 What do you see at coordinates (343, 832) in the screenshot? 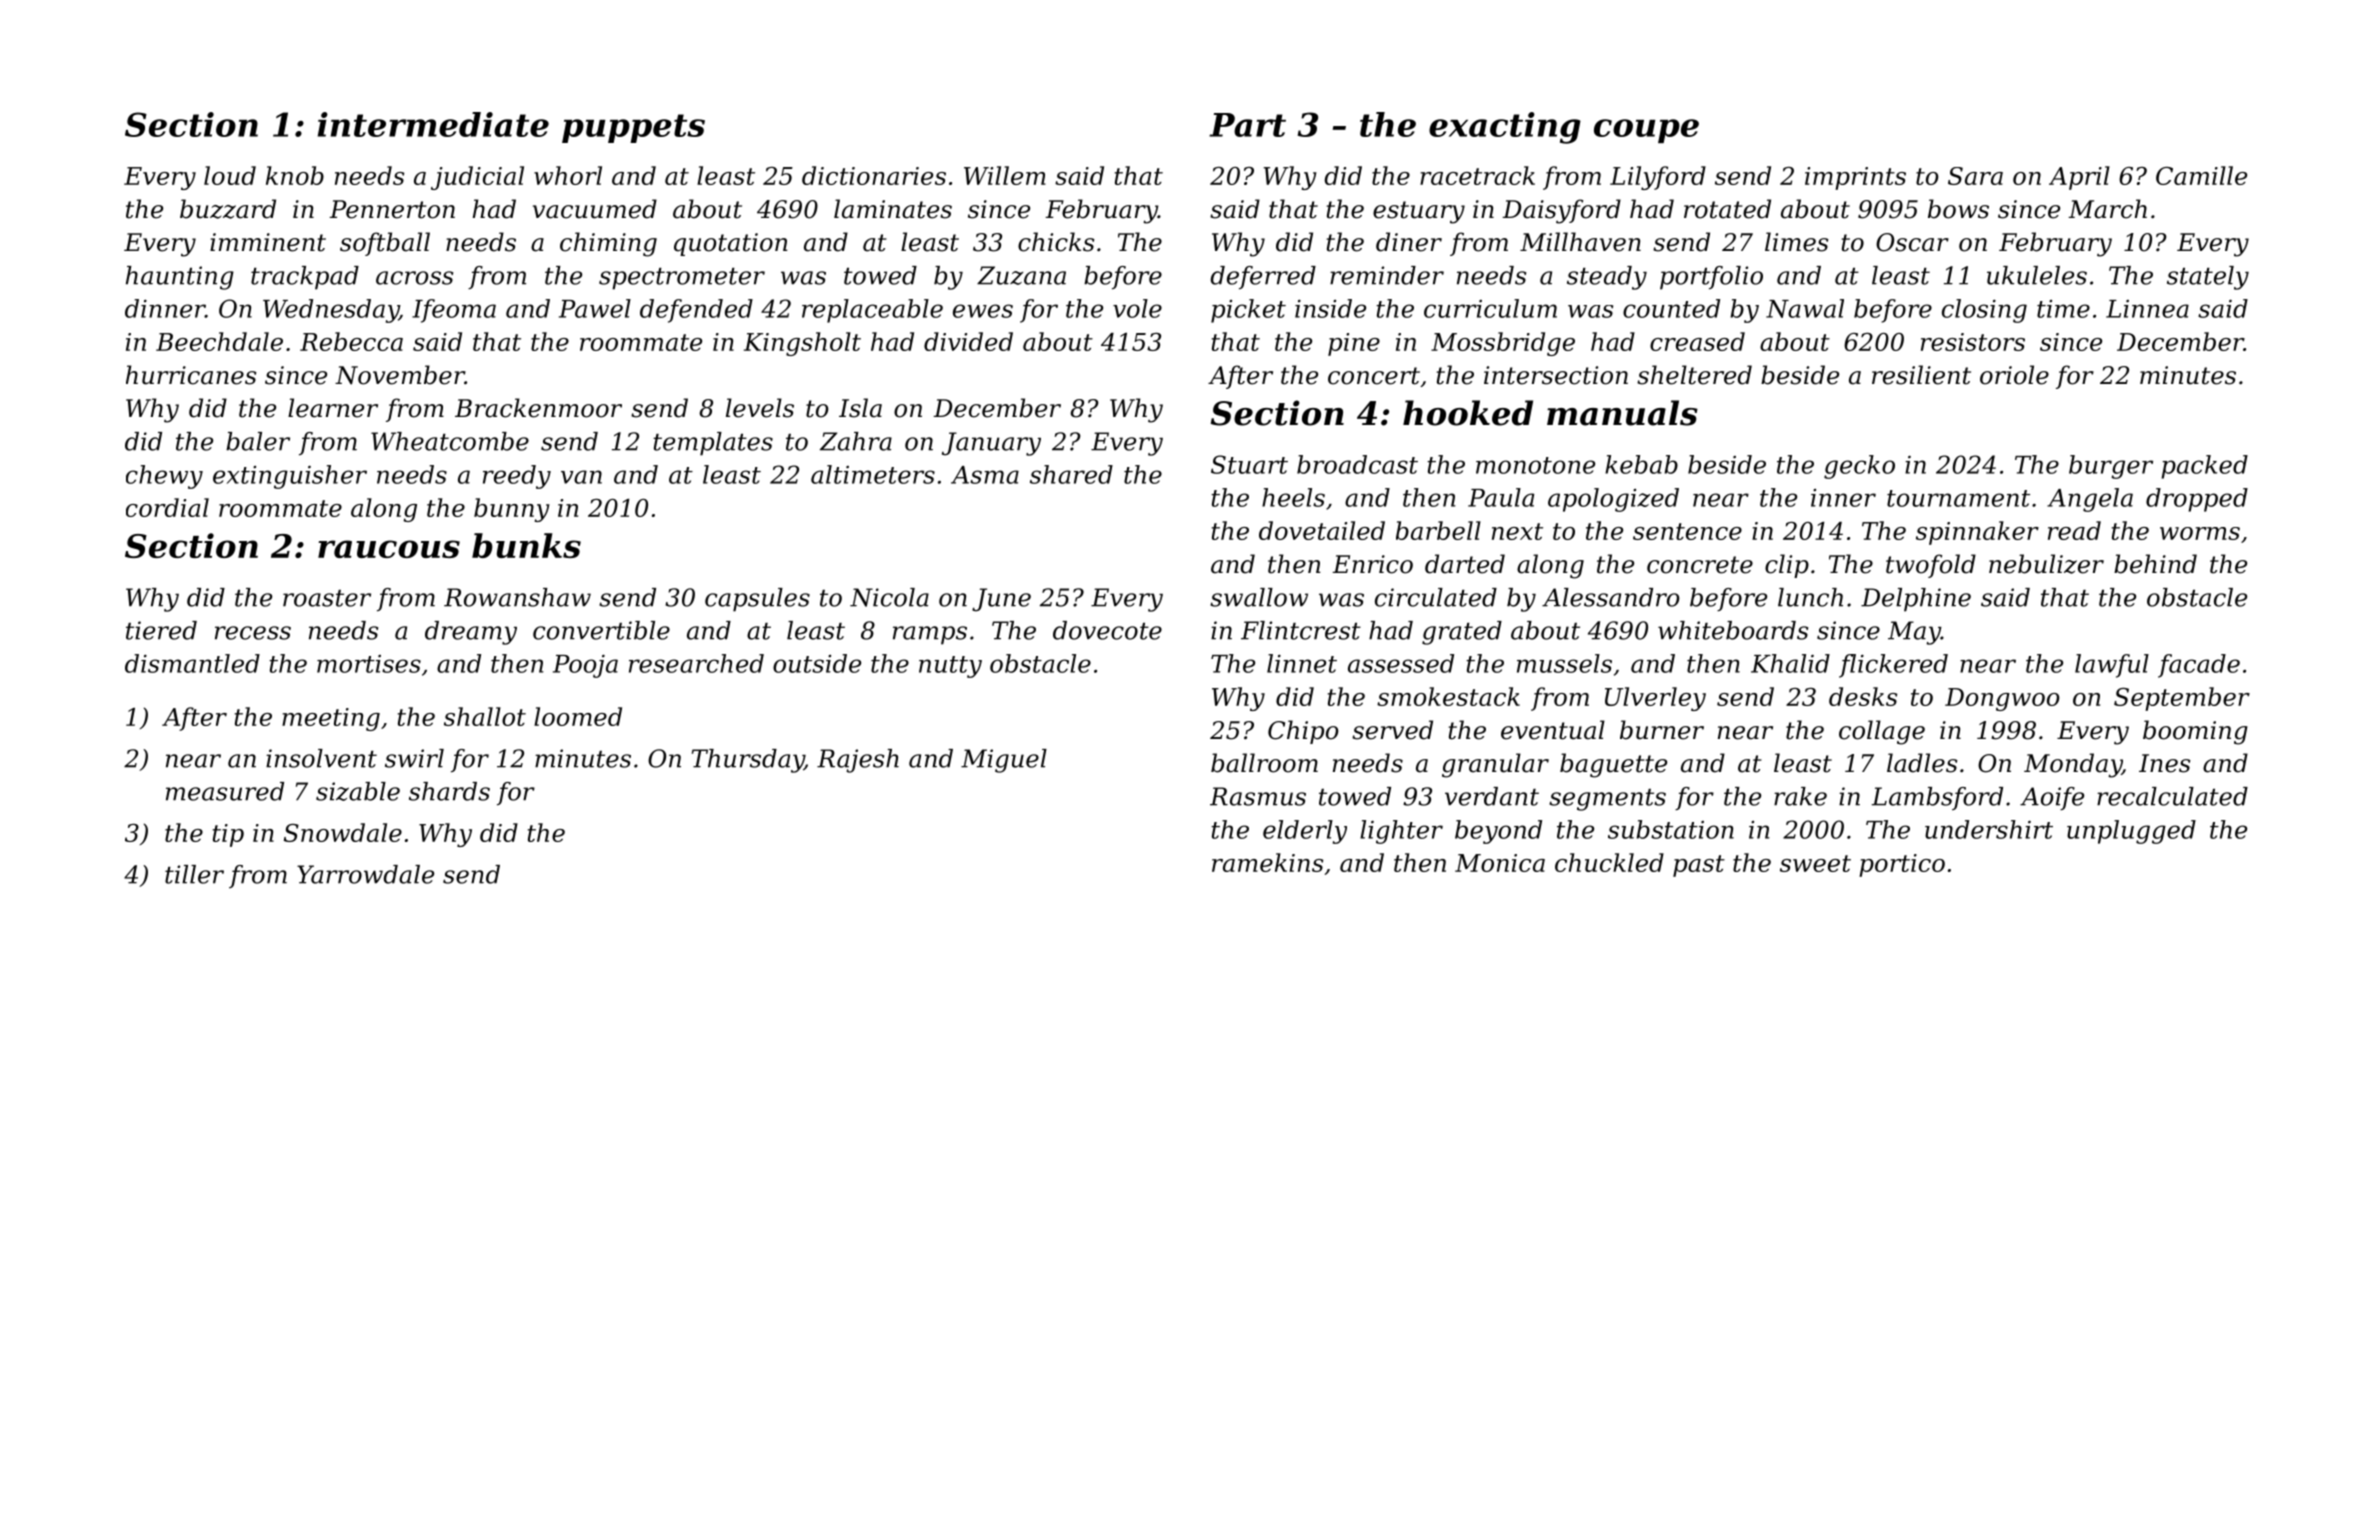
I see `Snowdale` at bounding box center [343, 832].
